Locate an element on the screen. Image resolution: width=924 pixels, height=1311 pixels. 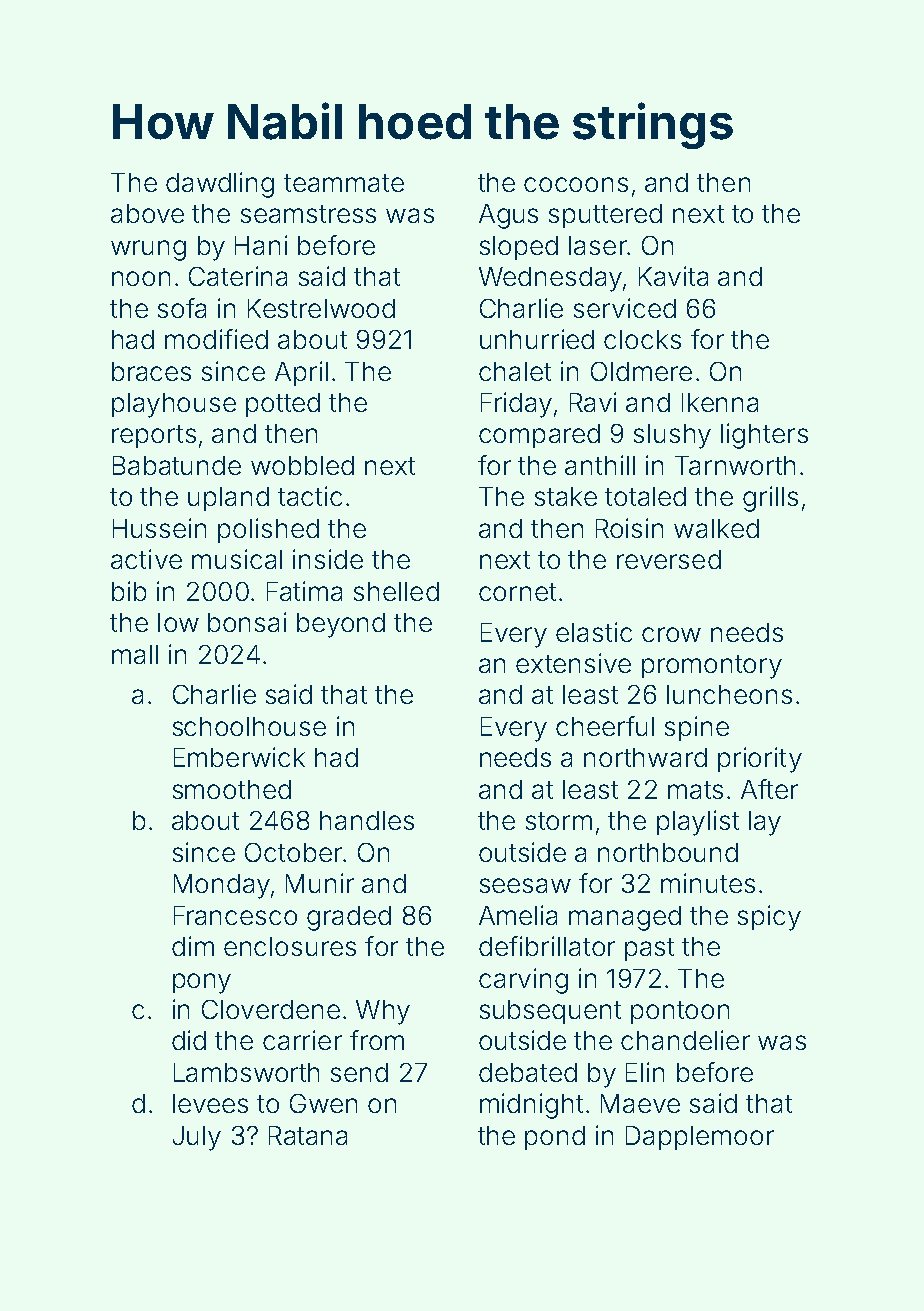
active is located at coordinates (146, 559).
